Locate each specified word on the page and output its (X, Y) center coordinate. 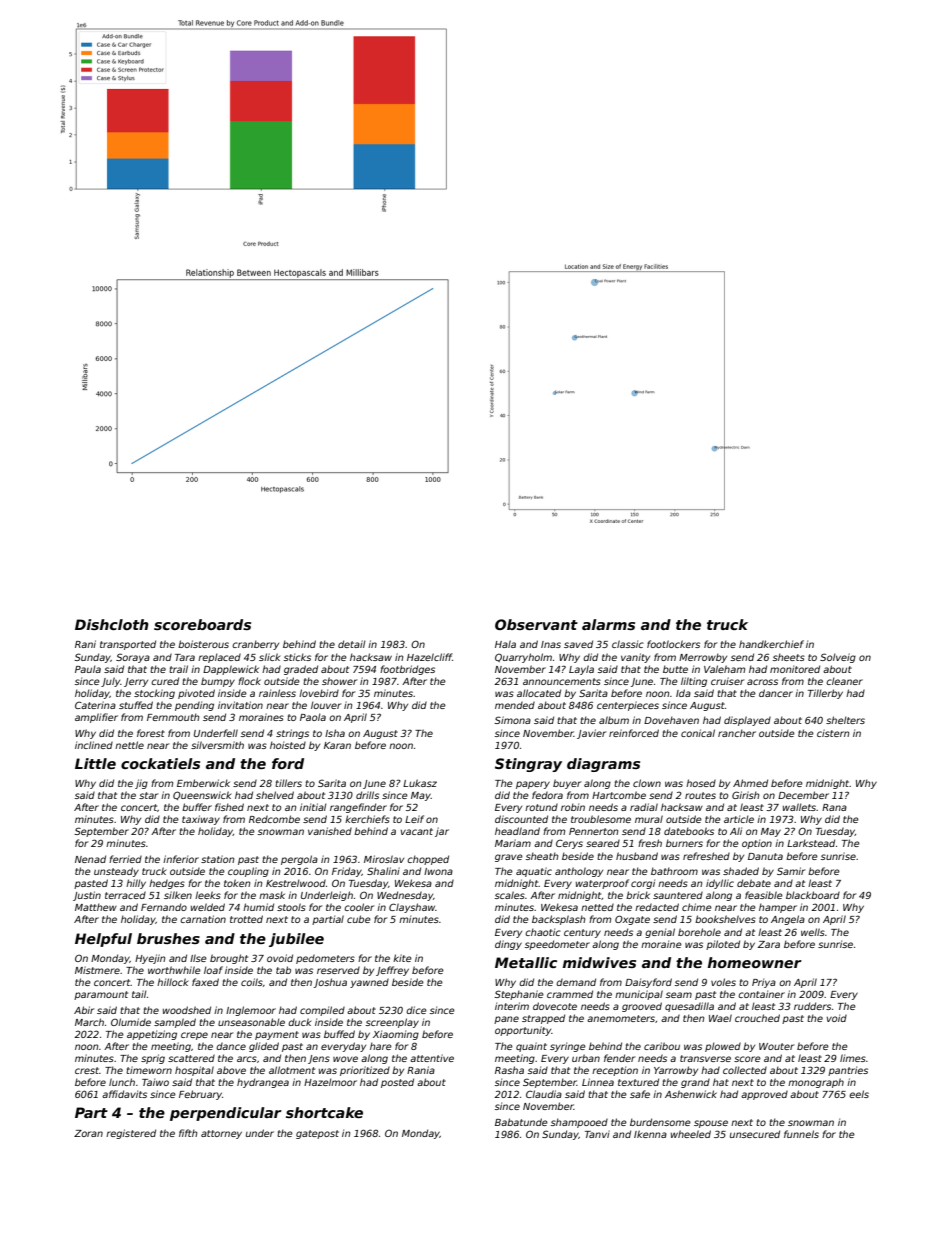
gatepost (317, 1134)
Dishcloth (112, 624)
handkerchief (771, 644)
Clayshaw (412, 908)
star (148, 795)
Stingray (528, 765)
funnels (801, 1134)
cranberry (255, 645)
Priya (764, 983)
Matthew (96, 907)
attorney (221, 1134)
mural (649, 819)
